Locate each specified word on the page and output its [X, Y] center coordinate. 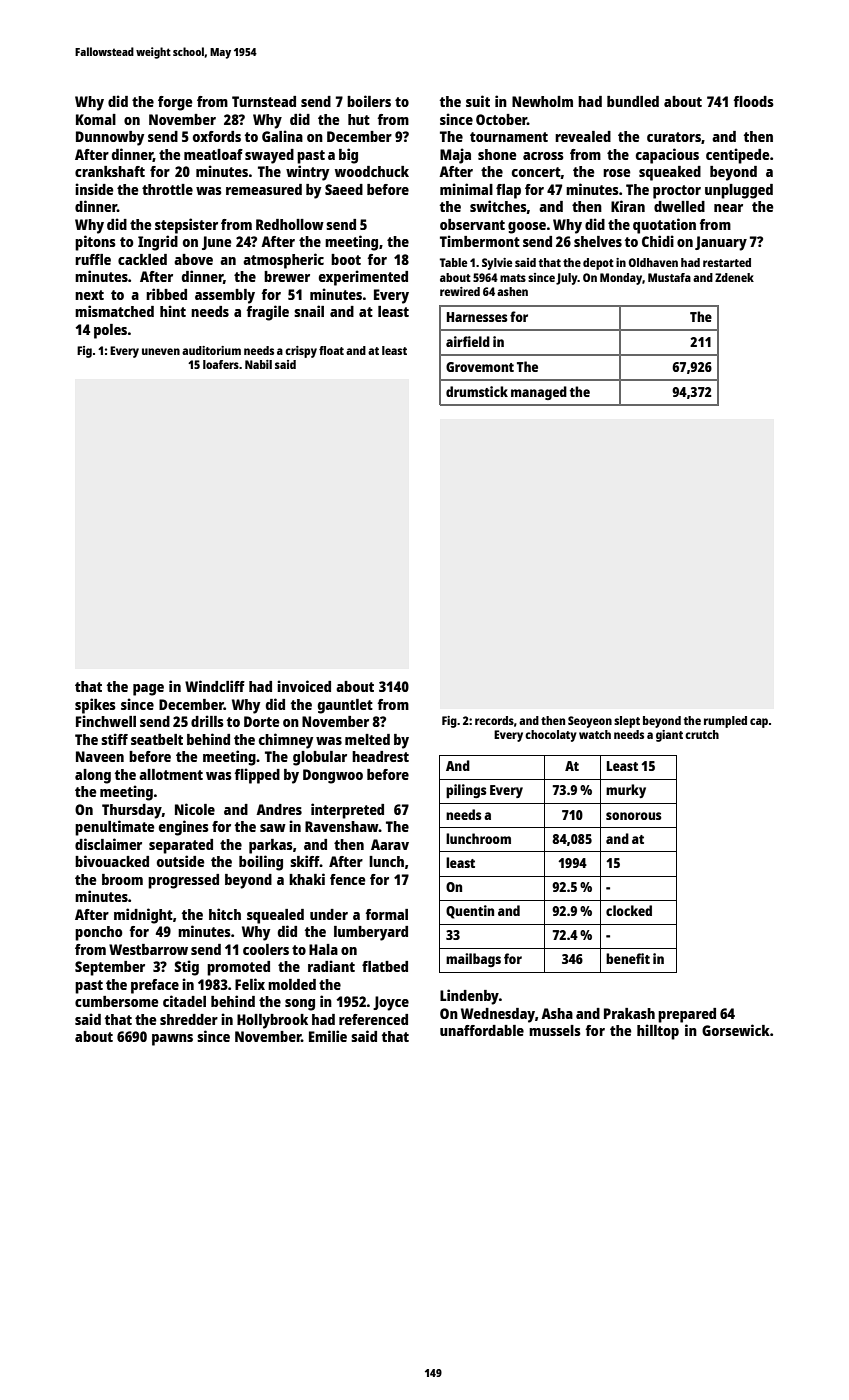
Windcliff [215, 686]
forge [175, 103]
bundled [633, 101]
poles [110, 331]
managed [539, 393]
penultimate [115, 828]
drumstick [477, 391]
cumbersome [117, 1001]
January [721, 243]
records [494, 720]
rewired [460, 291]
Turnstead [264, 101]
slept [627, 722]
